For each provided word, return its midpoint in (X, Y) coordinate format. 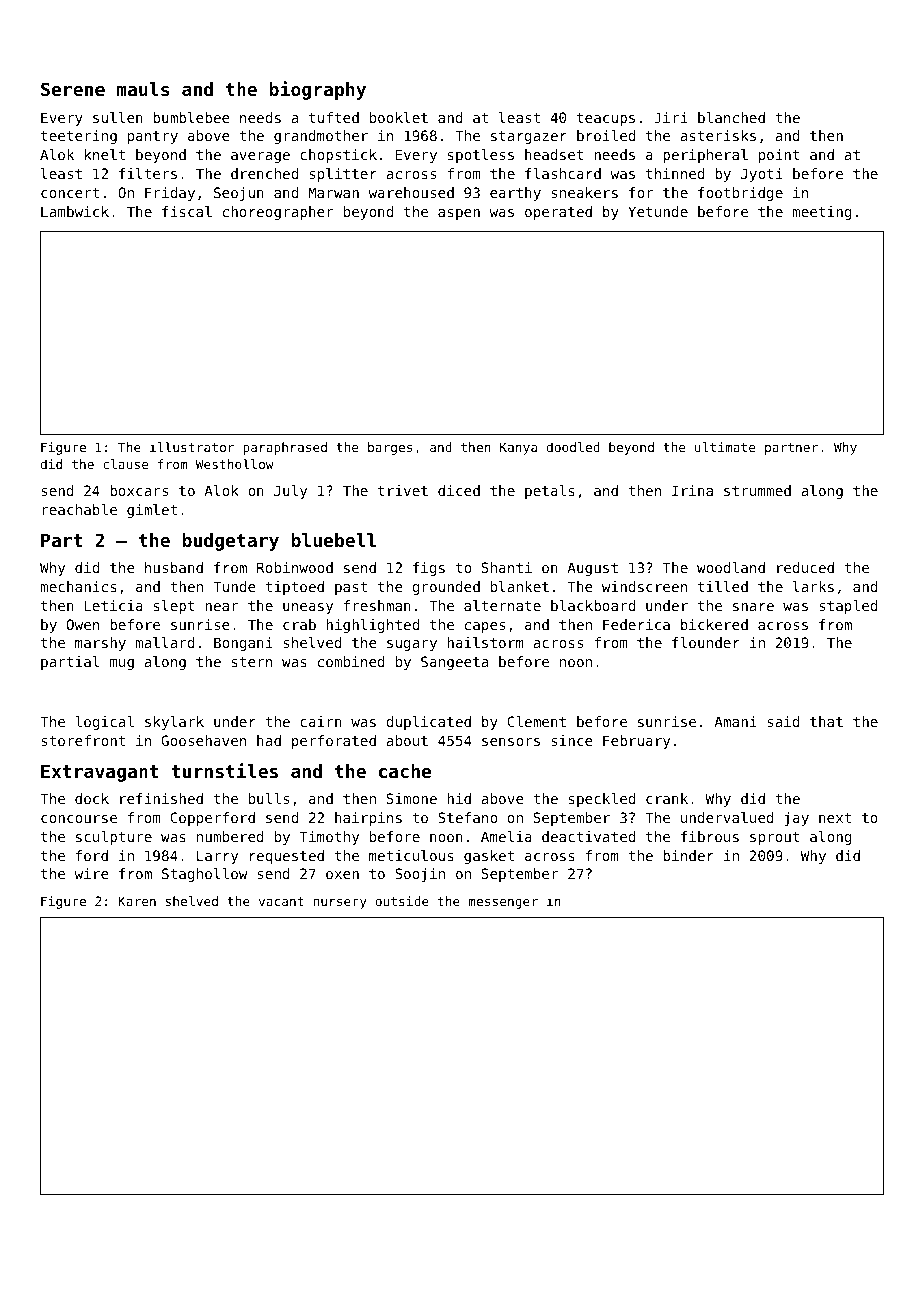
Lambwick (75, 211)
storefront (83, 740)
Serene (73, 89)
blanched (731, 117)
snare (753, 607)
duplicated (428, 723)
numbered (230, 836)
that (826, 721)
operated (558, 213)
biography (318, 90)
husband (174, 567)
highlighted (372, 626)
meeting (822, 213)
